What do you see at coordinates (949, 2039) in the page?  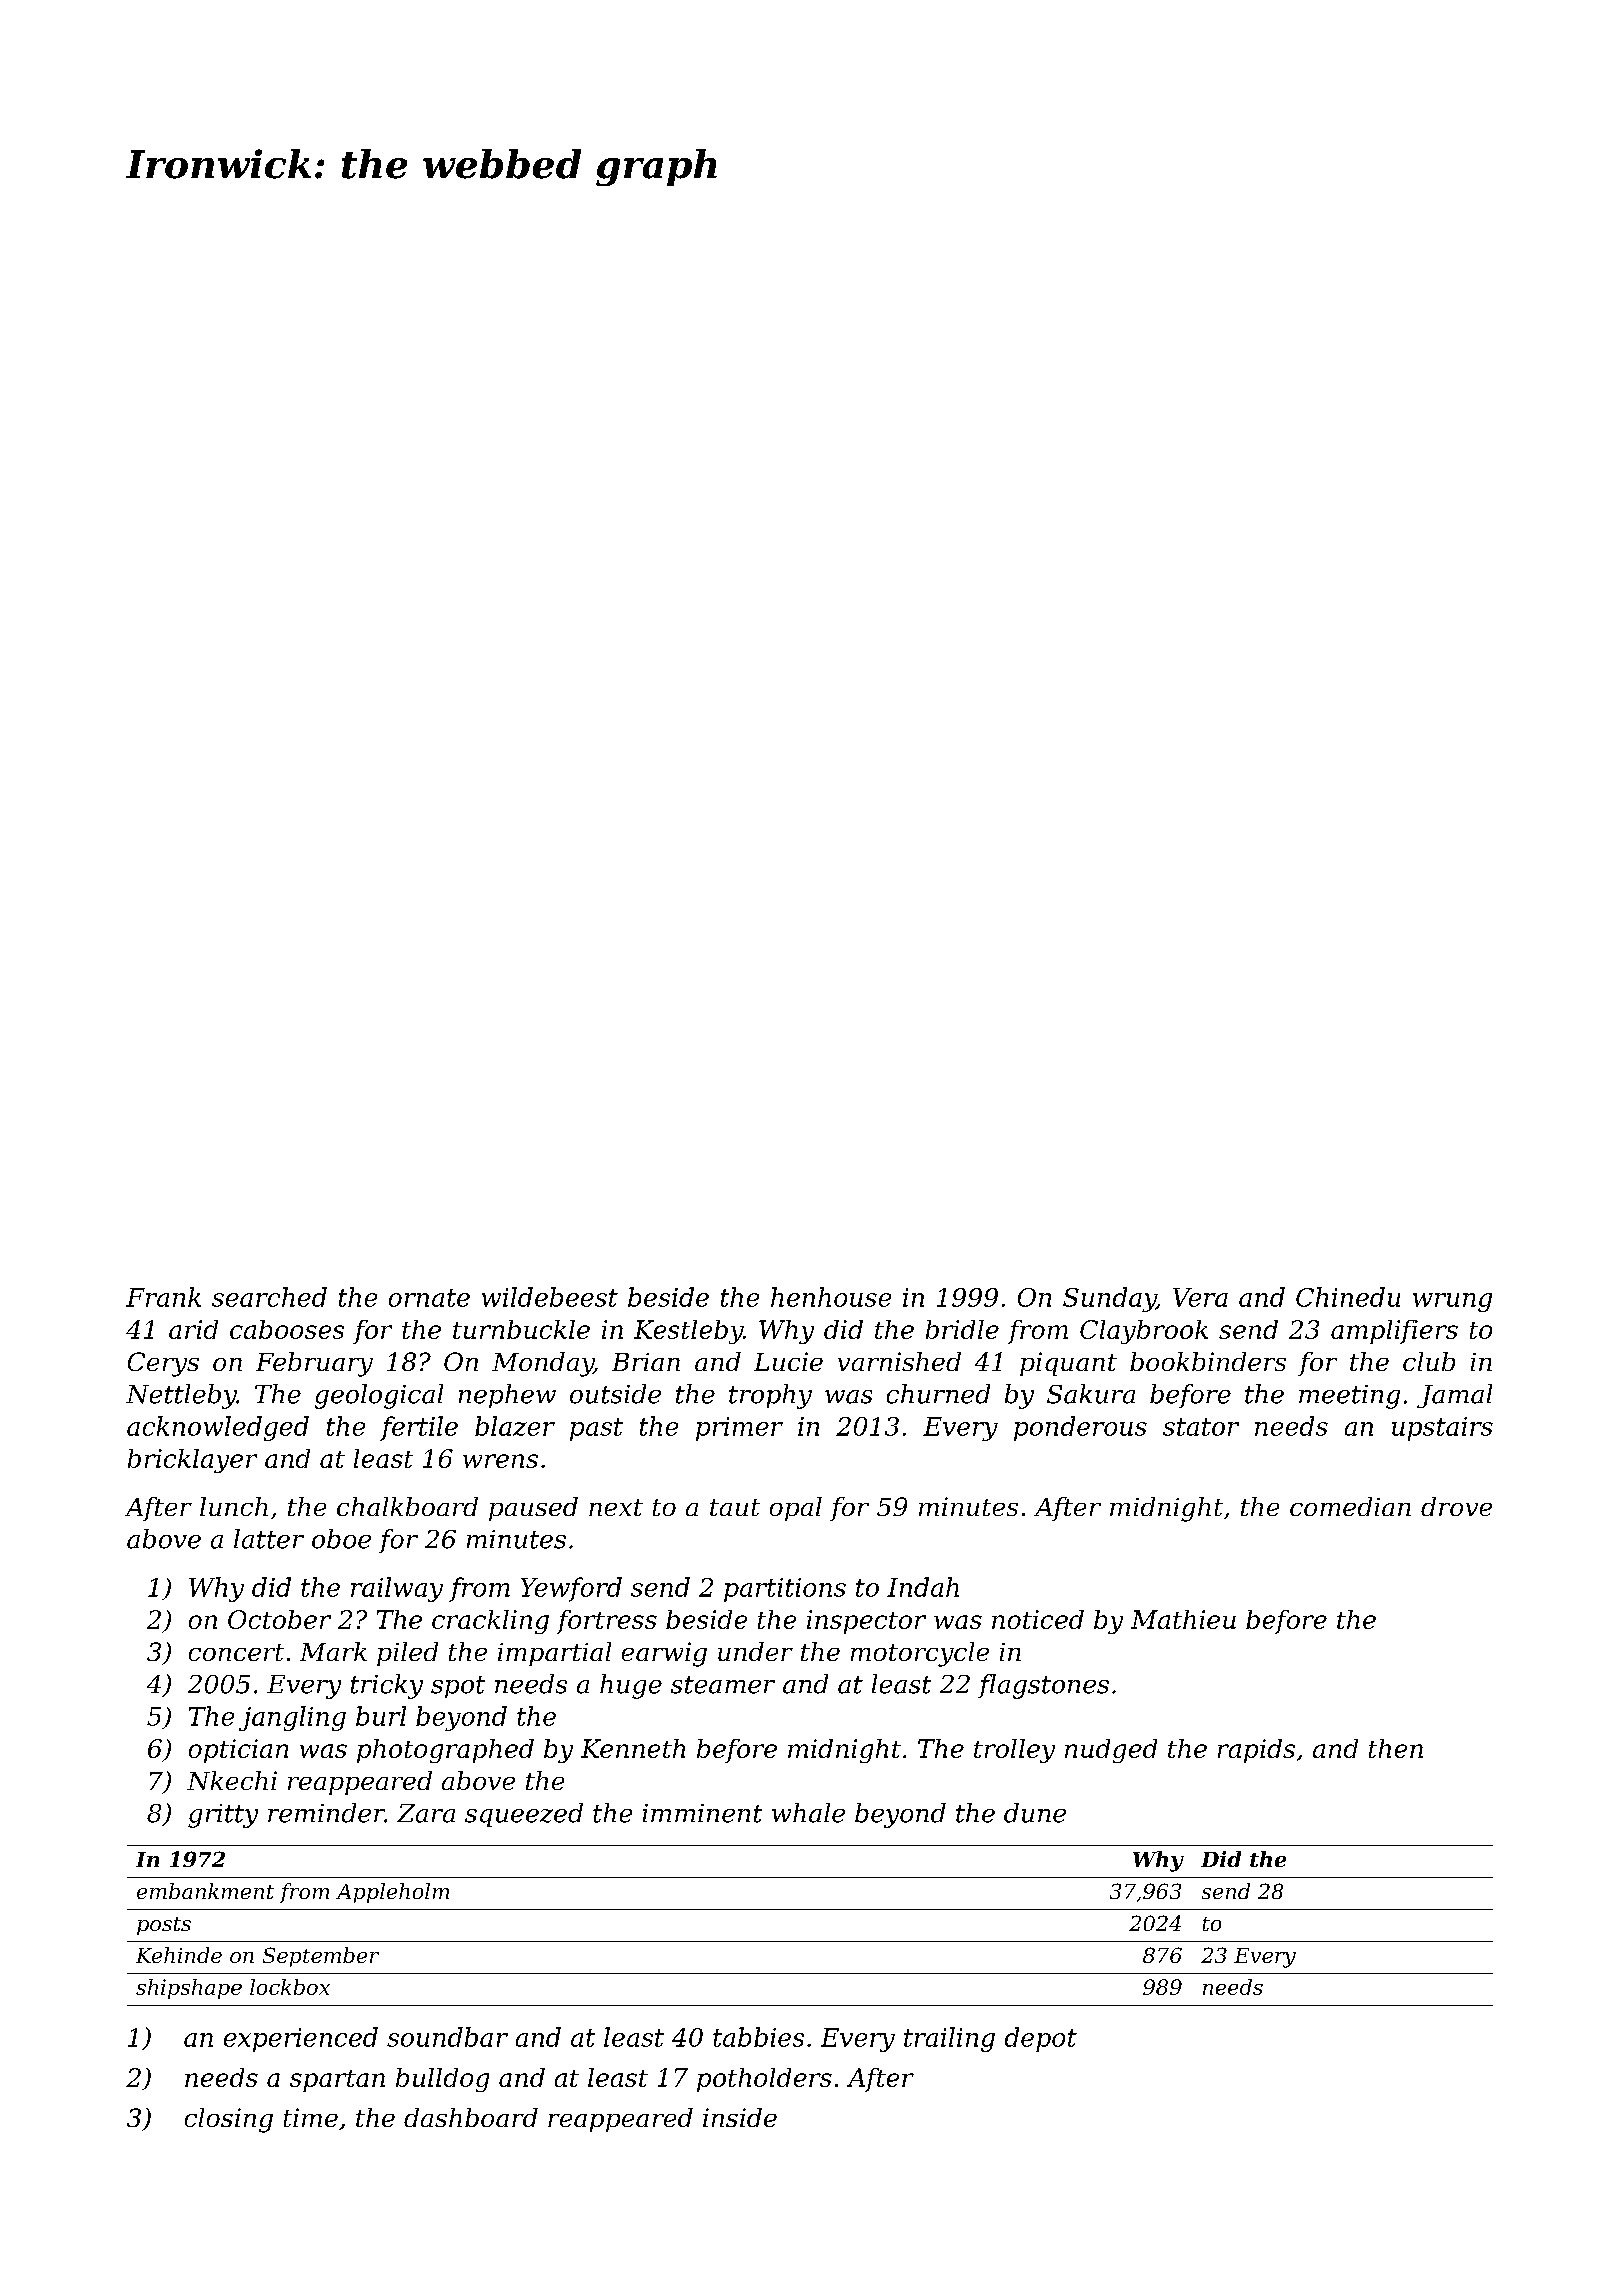 I see `trailing` at bounding box center [949, 2039].
